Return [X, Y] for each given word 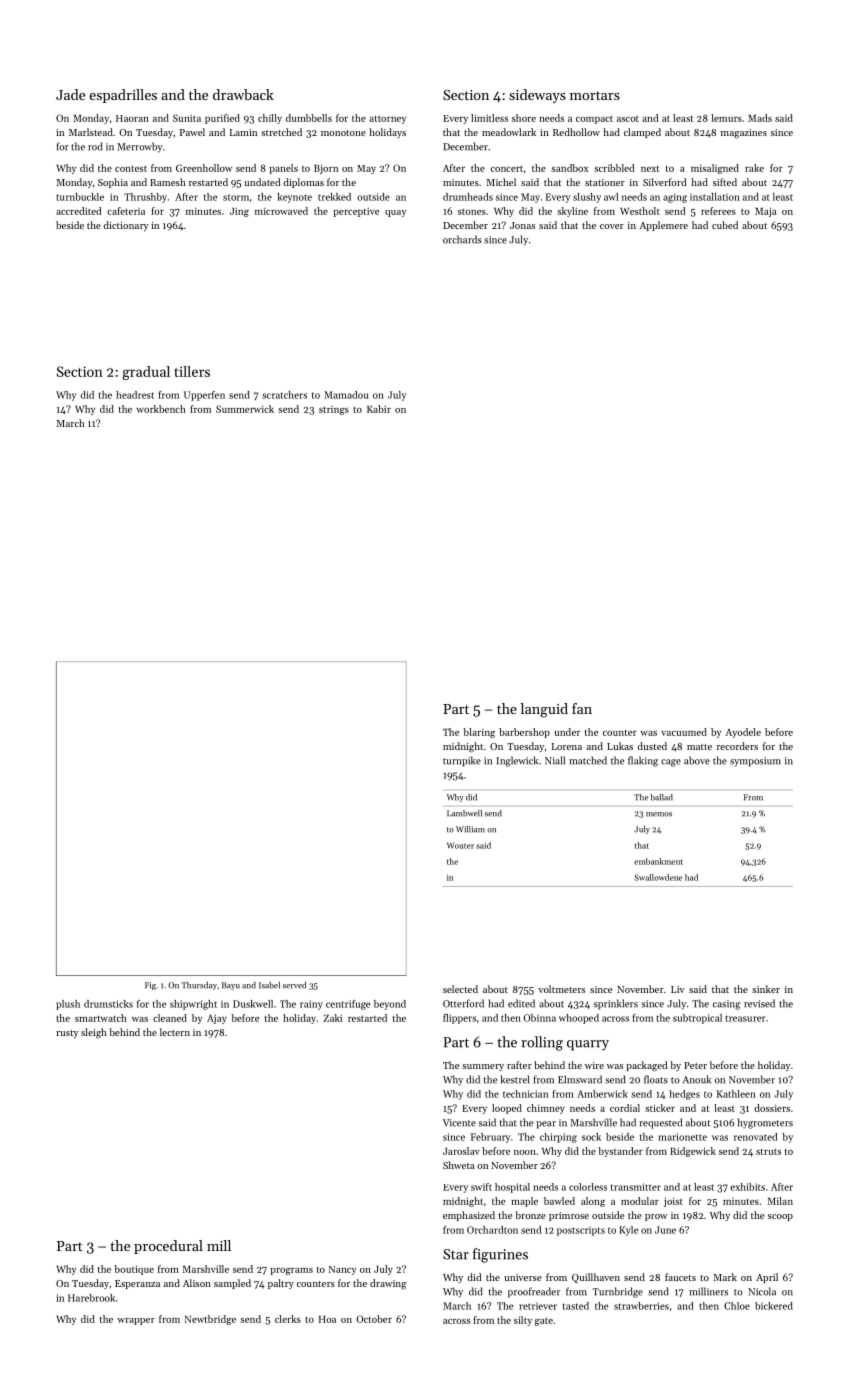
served [294, 985]
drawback [243, 94]
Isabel [269, 985]
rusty [67, 1034]
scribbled [614, 168]
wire [594, 1065]
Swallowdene [658, 877]
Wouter [460, 845]
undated [262, 182]
